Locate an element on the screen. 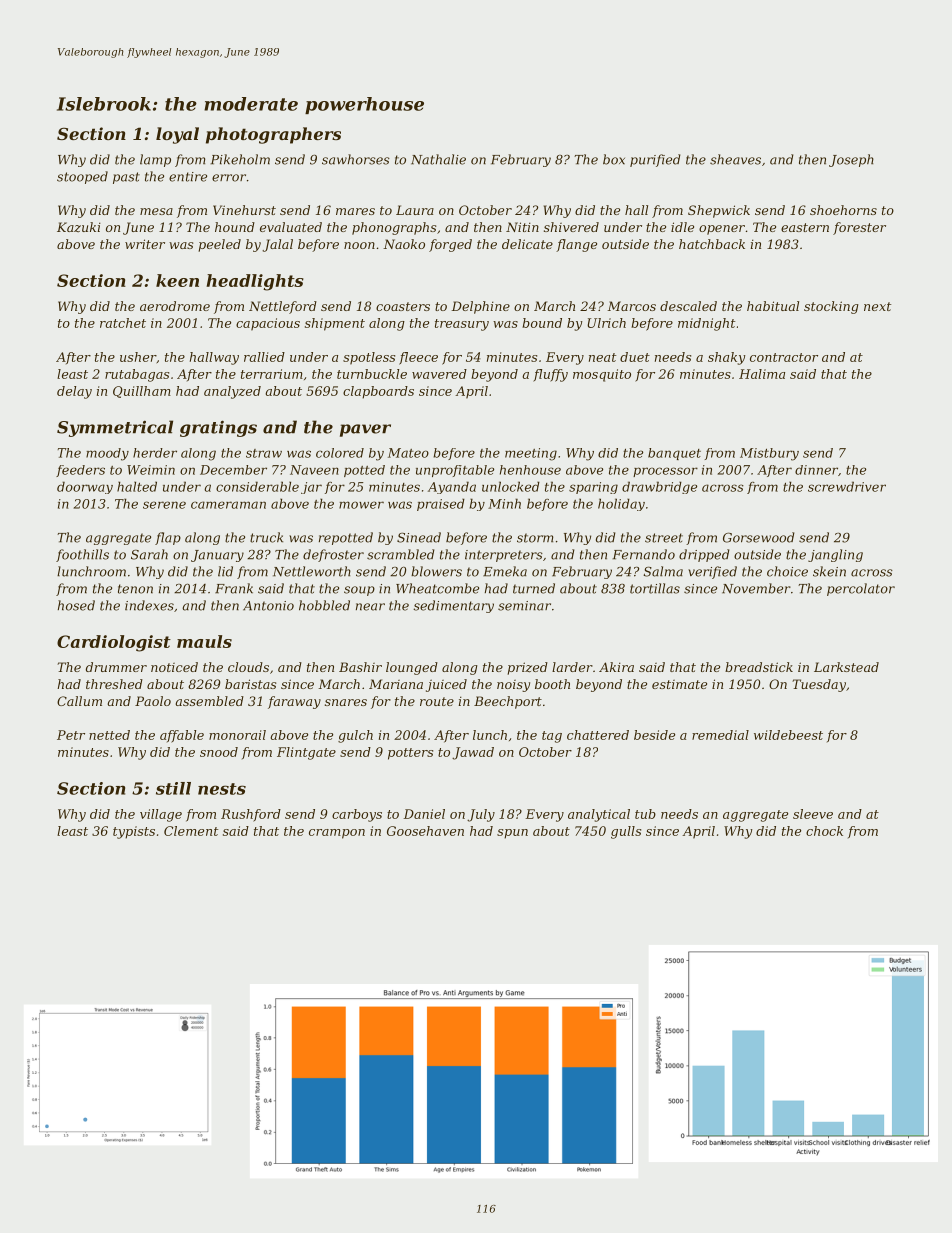  Sarah is located at coordinates (149, 554).
